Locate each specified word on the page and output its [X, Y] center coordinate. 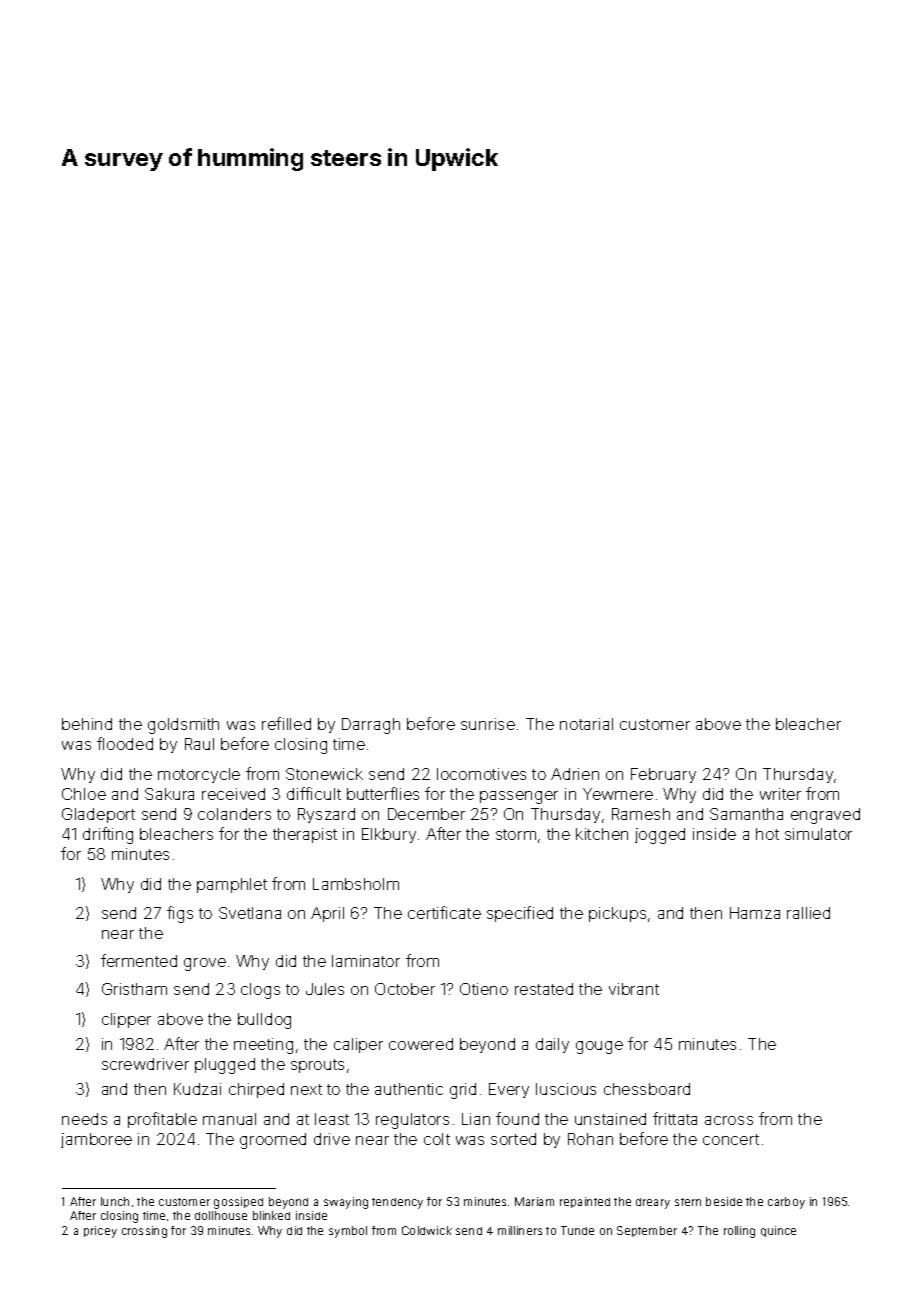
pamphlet [232, 885]
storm [516, 834]
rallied [808, 913]
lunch [115, 1201]
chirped [256, 1090]
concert [731, 1139]
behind [87, 724]
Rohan [590, 1139]
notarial [586, 724]
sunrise [488, 724]
